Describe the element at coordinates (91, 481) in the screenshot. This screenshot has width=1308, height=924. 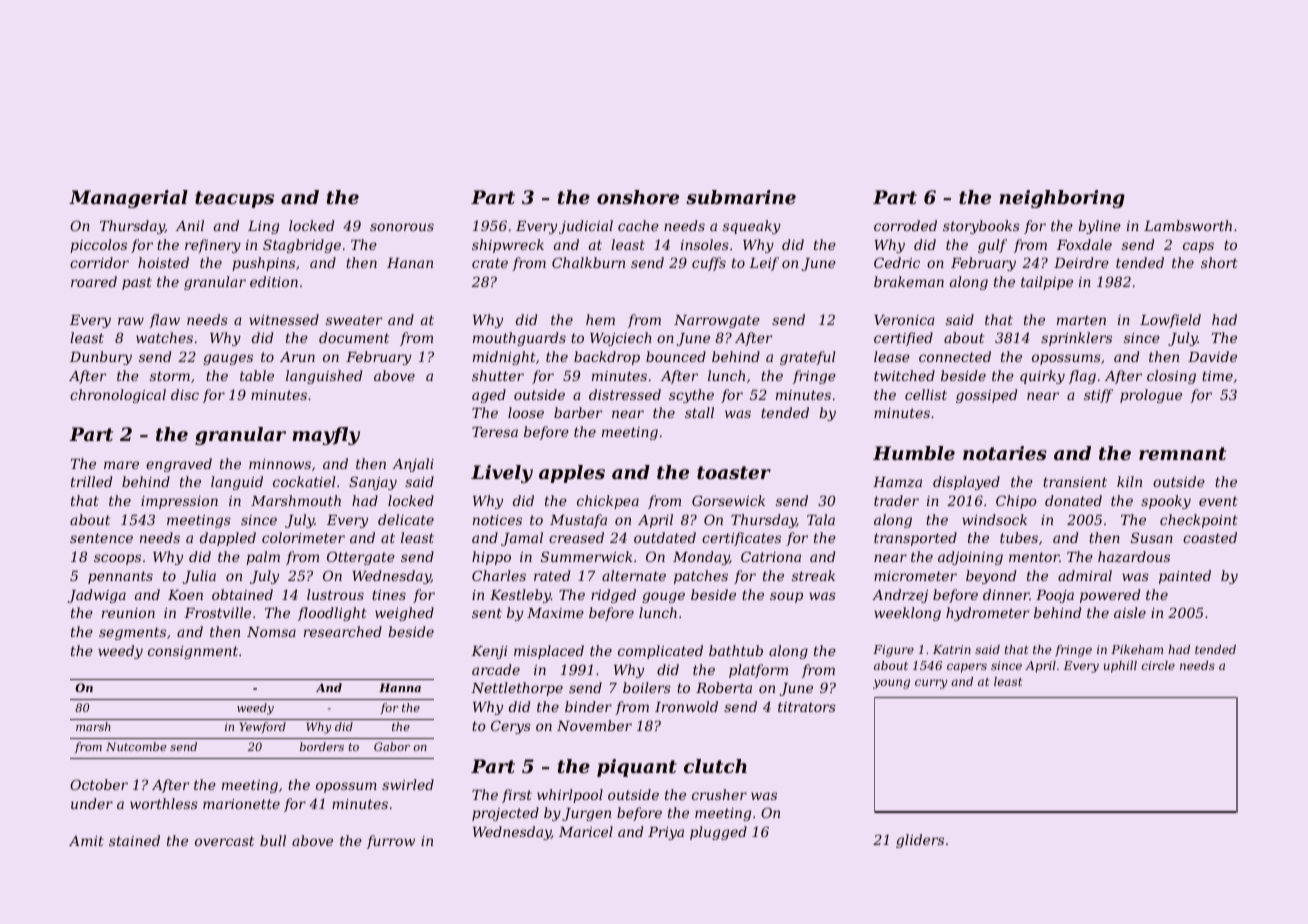
I see `trilled` at that location.
